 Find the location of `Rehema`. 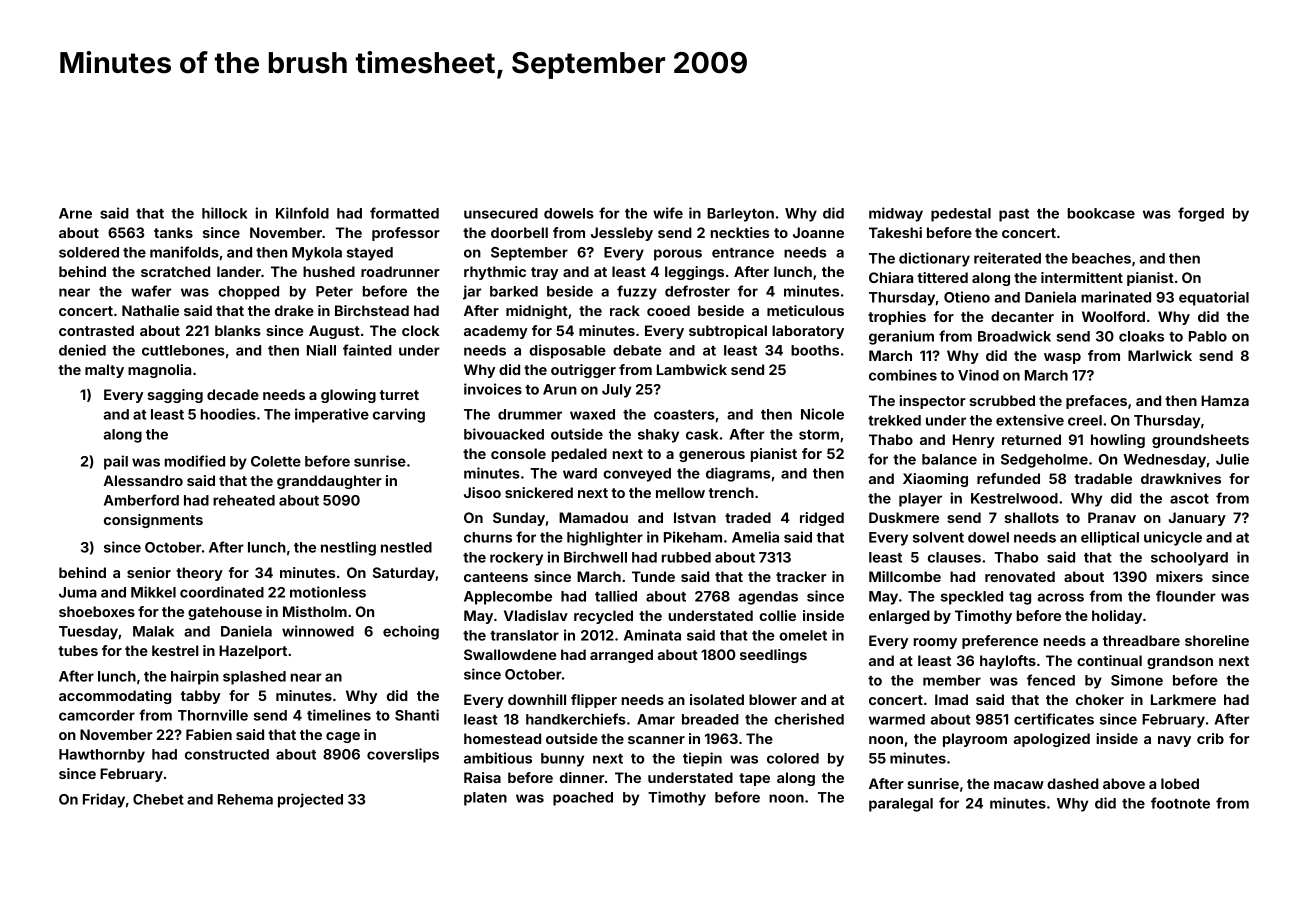

Rehema is located at coordinates (245, 799).
